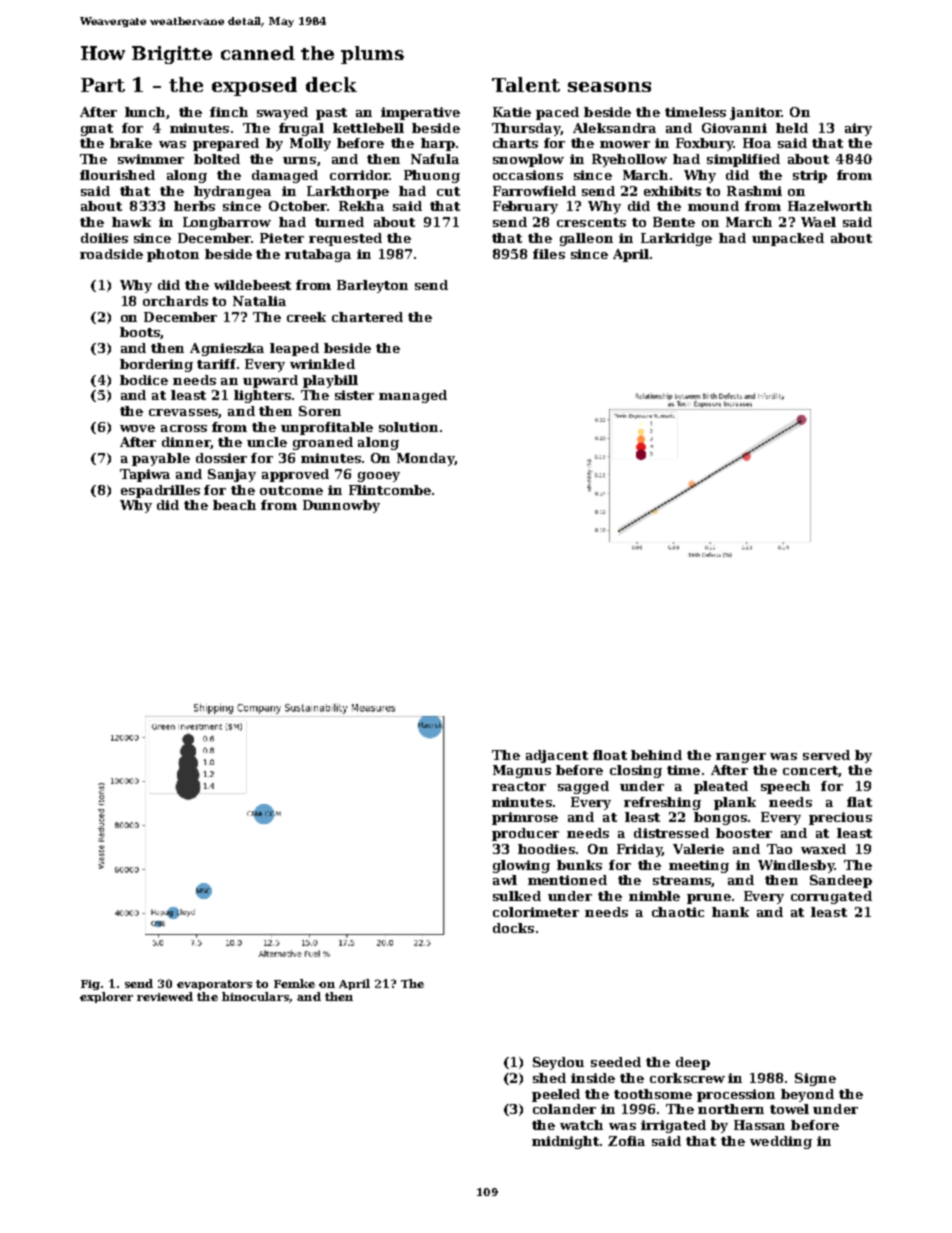 This image has width=952, height=1233. Describe the element at coordinates (379, 477) in the image. I see `gooey` at that location.
